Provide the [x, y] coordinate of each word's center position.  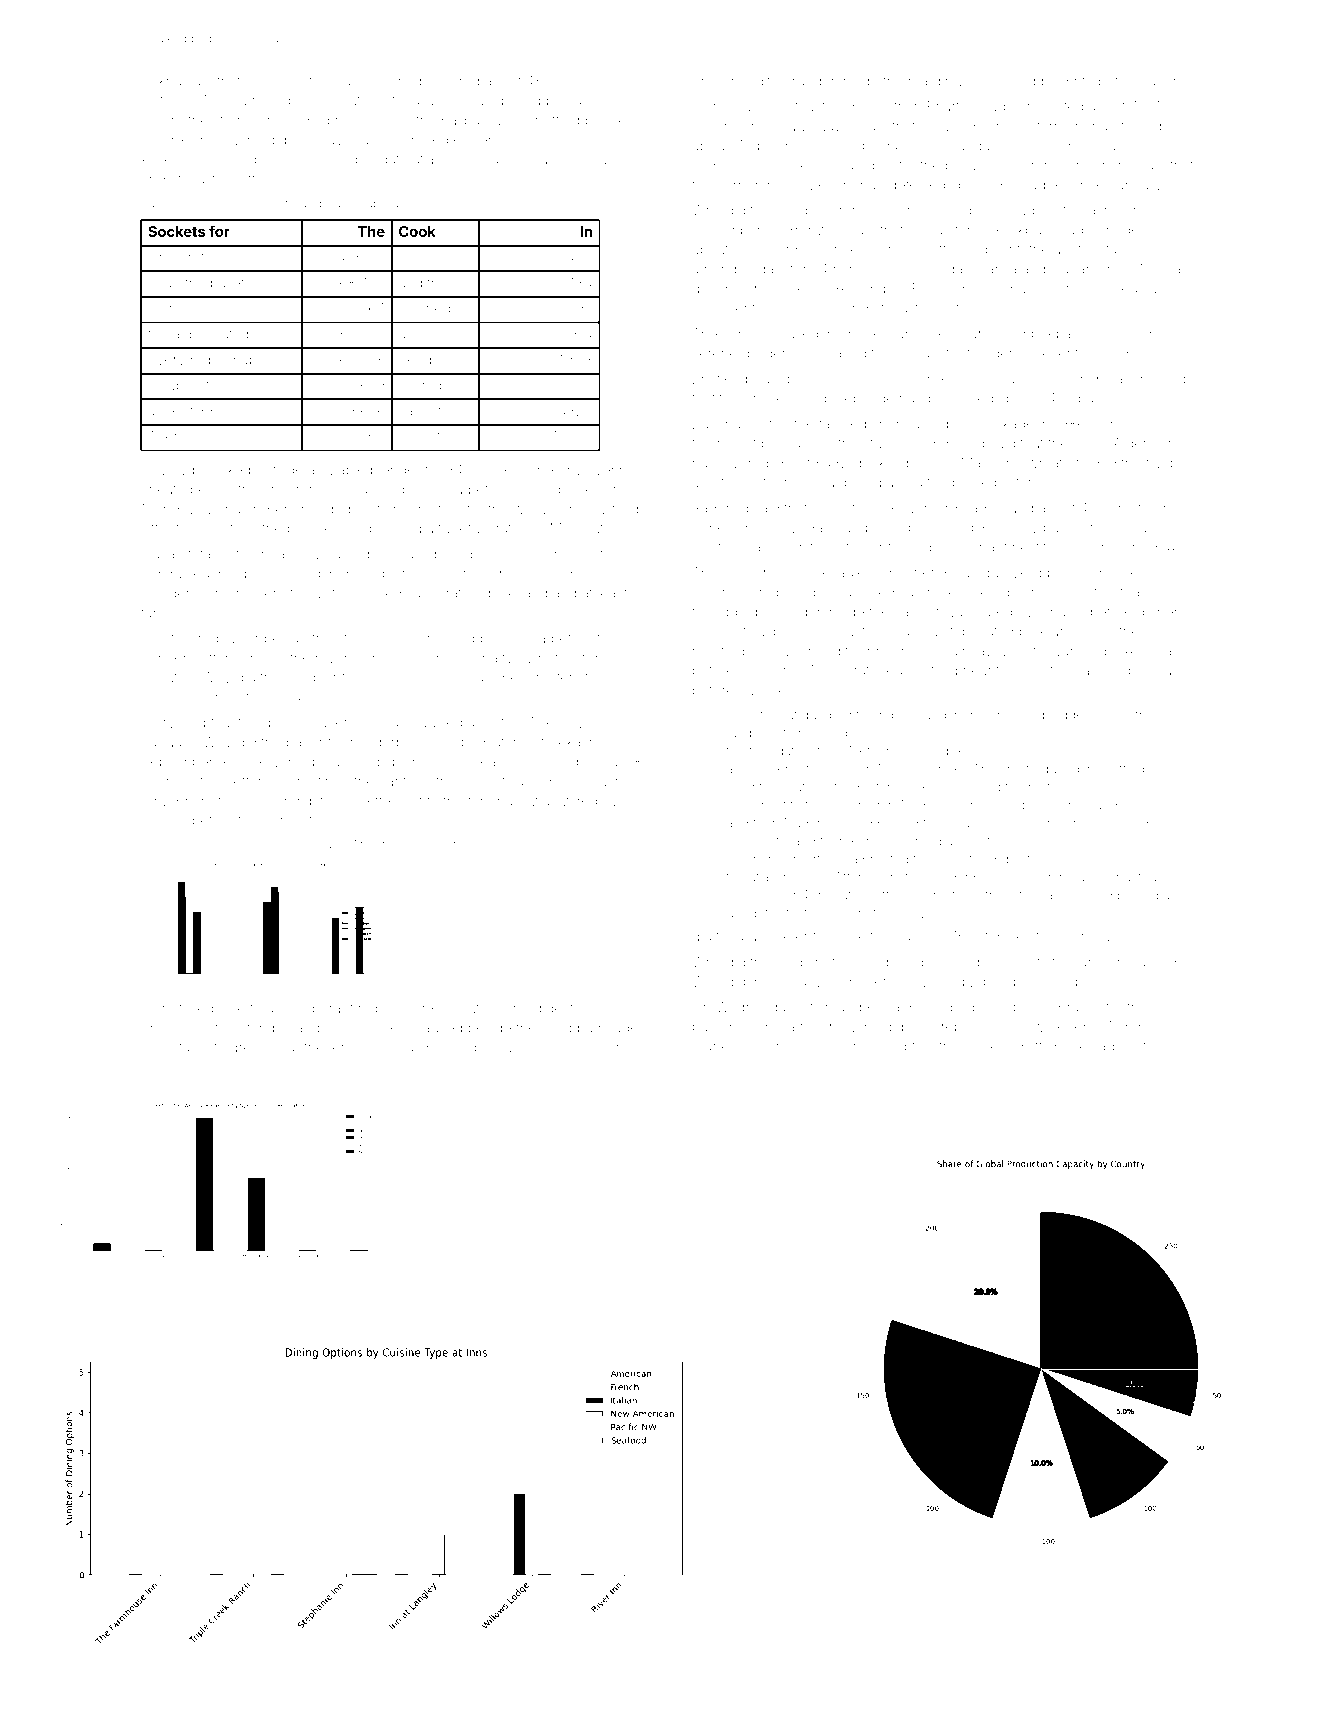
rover [332, 659]
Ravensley [345, 724]
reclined [425, 308]
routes [868, 334]
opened [1037, 805]
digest [554, 1010]
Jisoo [837, 769]
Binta [1077, 81]
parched [580, 574]
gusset [291, 83]
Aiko [619, 120]
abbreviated [210, 334]
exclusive [1151, 572]
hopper [381, 1009]
